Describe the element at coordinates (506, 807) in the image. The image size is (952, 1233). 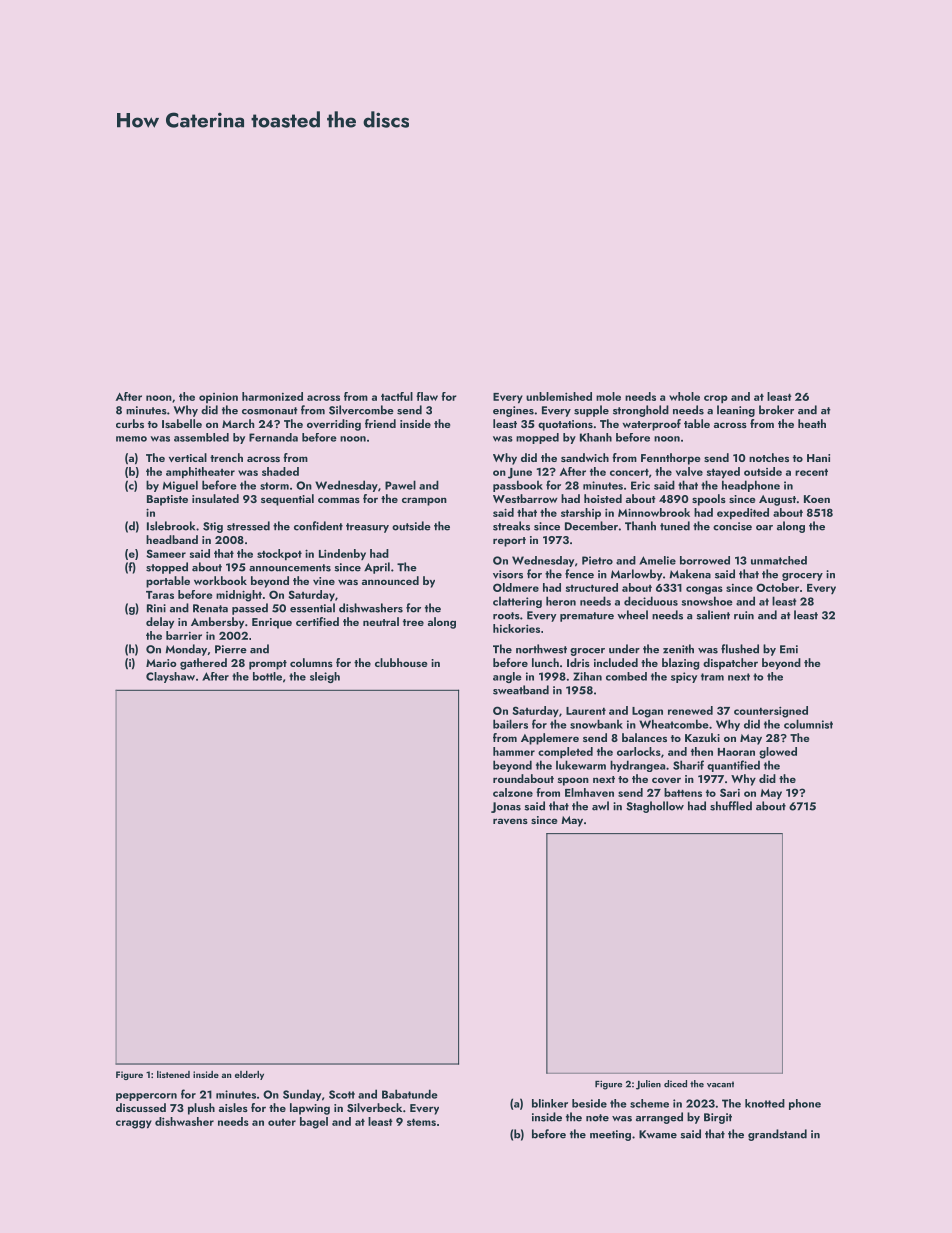
I see `Jonas` at that location.
